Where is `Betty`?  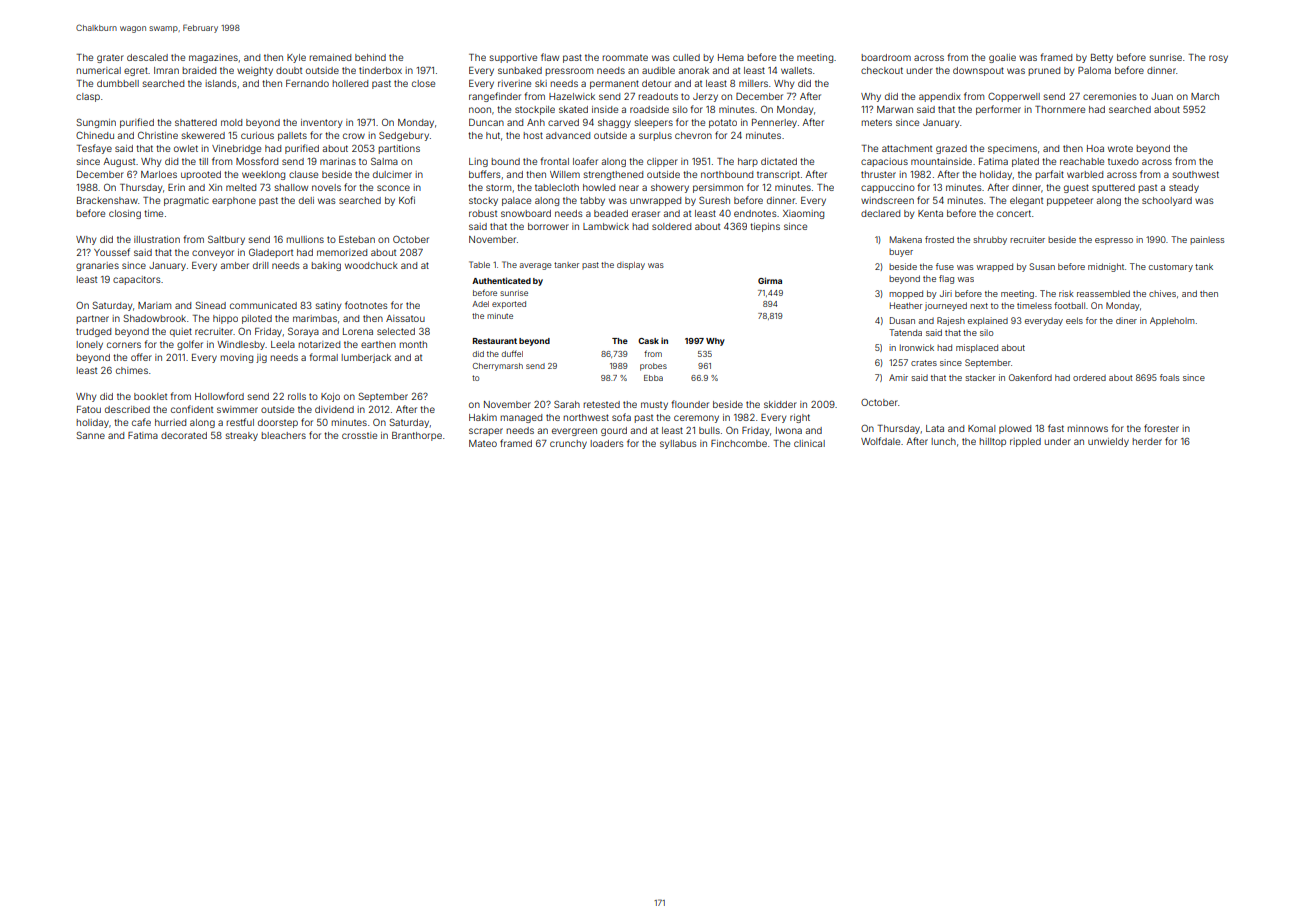
Betty is located at coordinates (1102, 58).
